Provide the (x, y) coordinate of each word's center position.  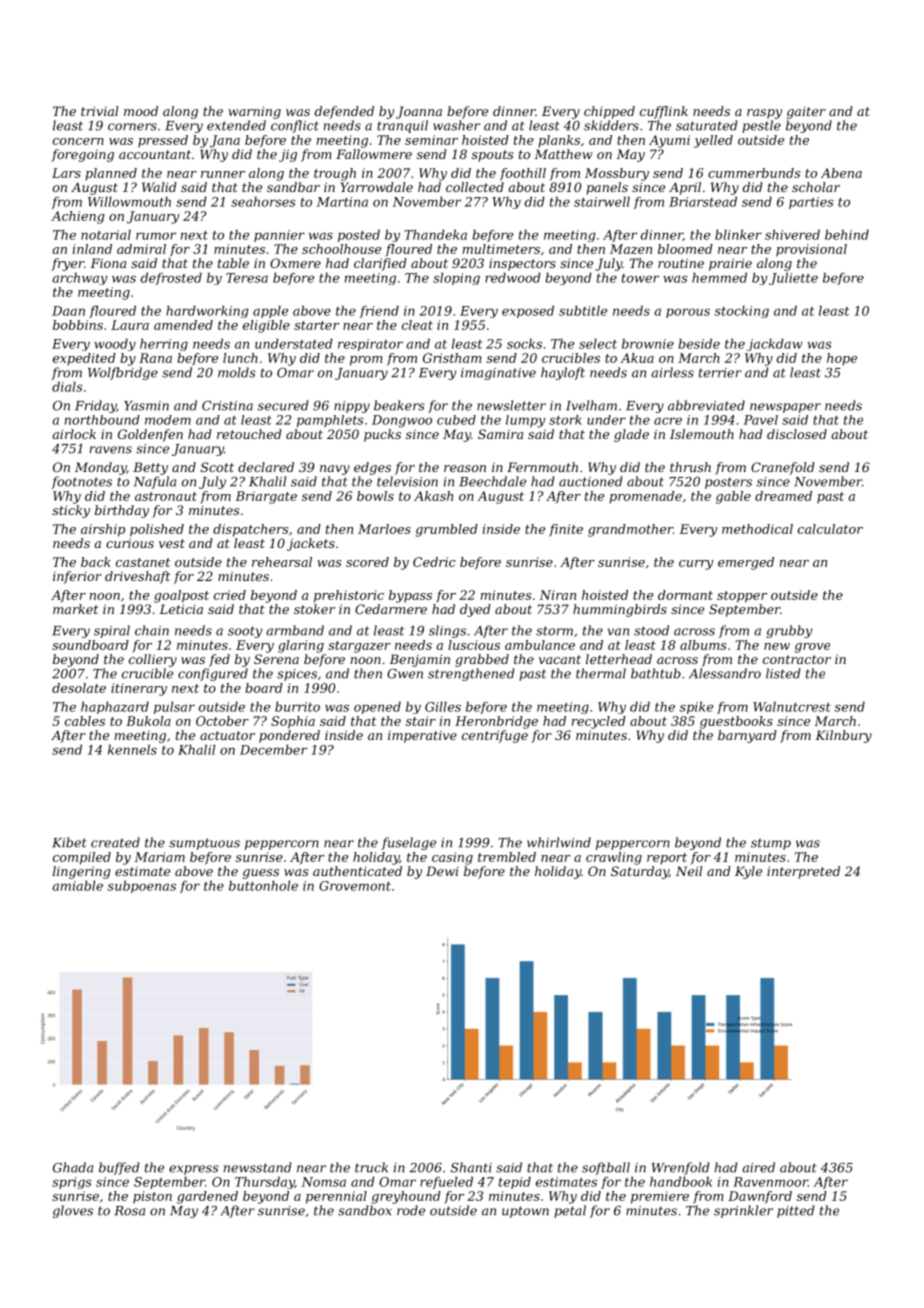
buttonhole (263, 886)
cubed (456, 420)
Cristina (227, 406)
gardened (207, 1197)
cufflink (664, 112)
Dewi (442, 871)
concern (78, 141)
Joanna (419, 112)
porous (688, 313)
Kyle (748, 872)
